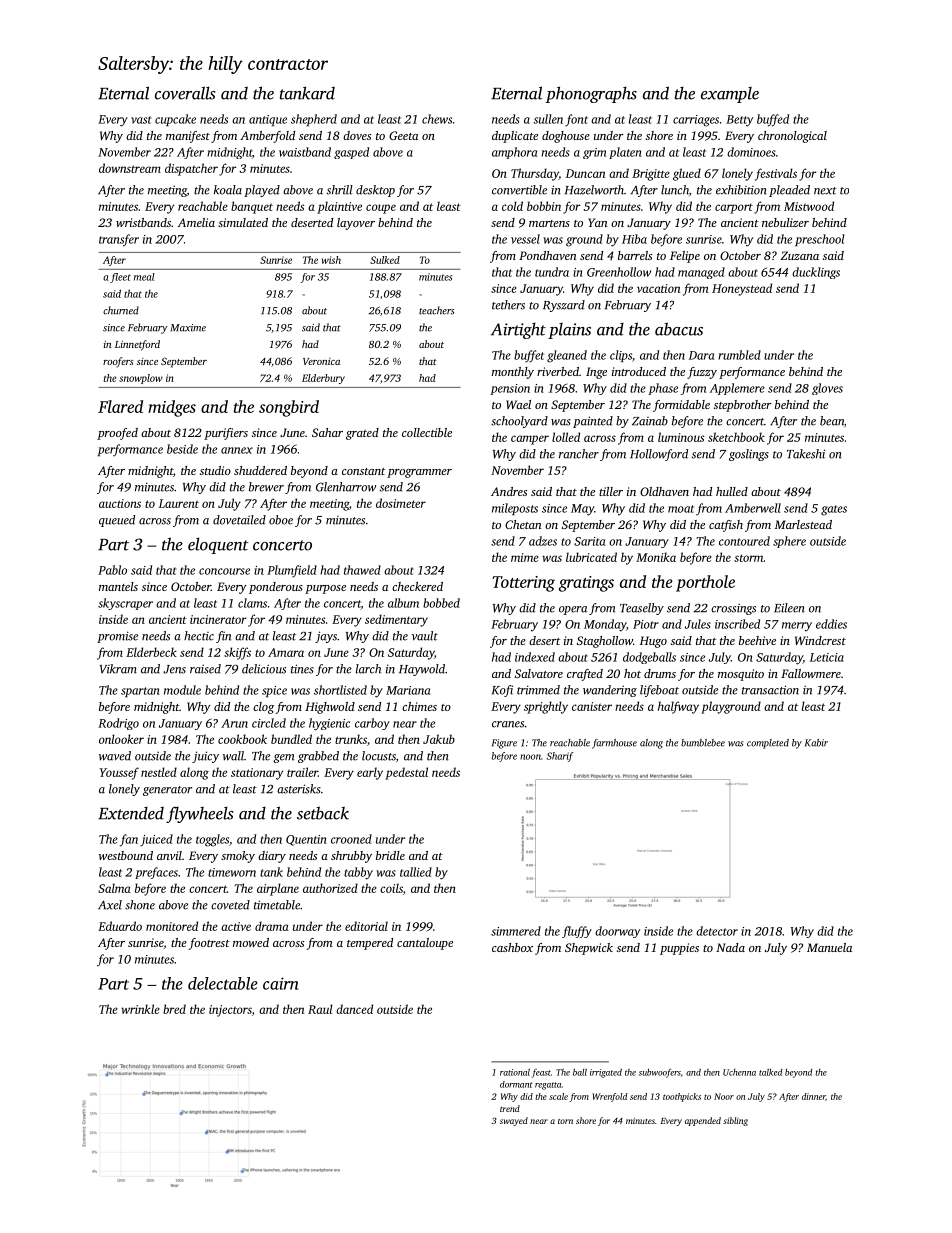  Describe the element at coordinates (730, 95) in the screenshot. I see `example` at that location.
